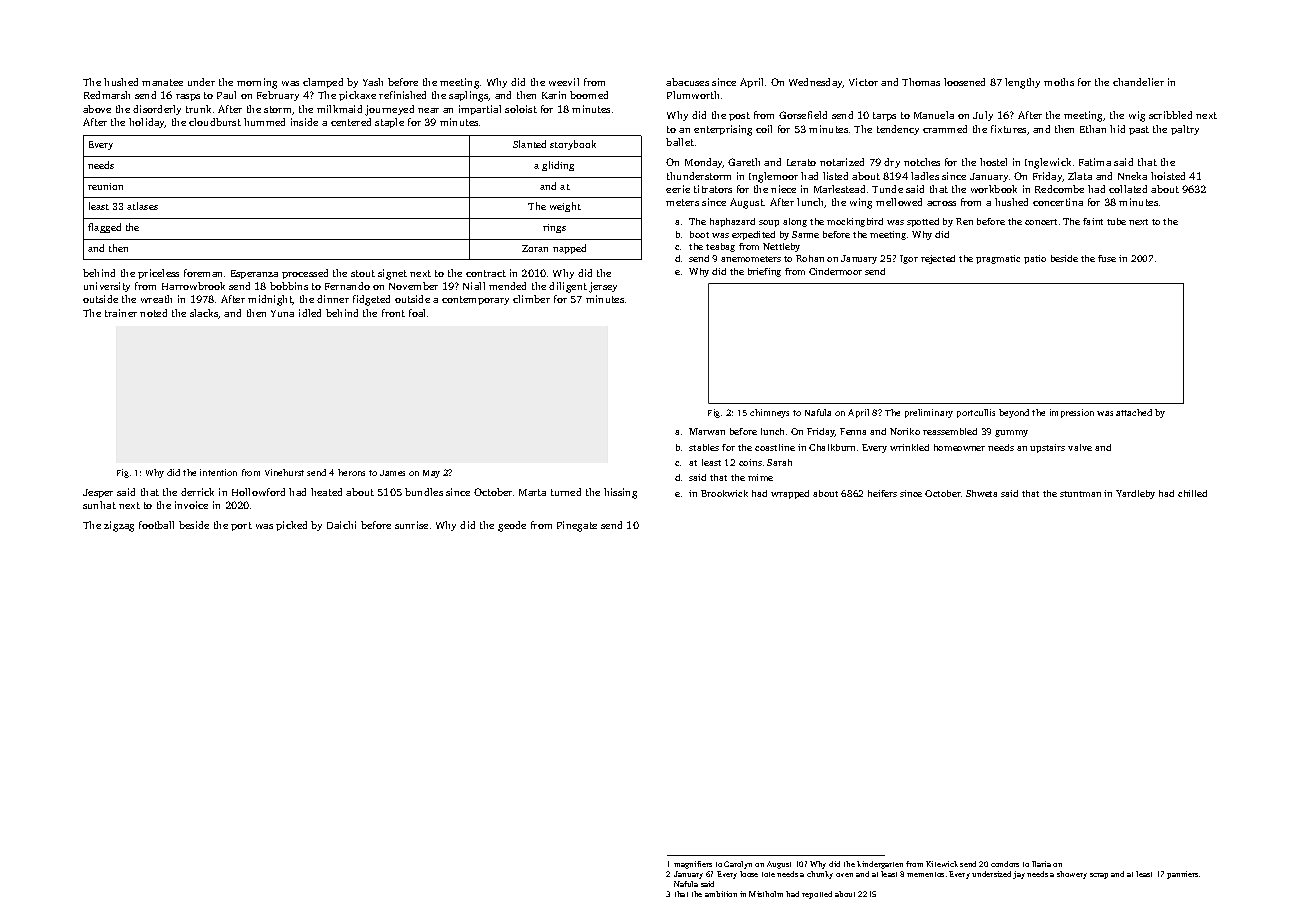 The image size is (1308, 924). What do you see at coordinates (554, 228) in the screenshot?
I see `rings` at bounding box center [554, 228].
